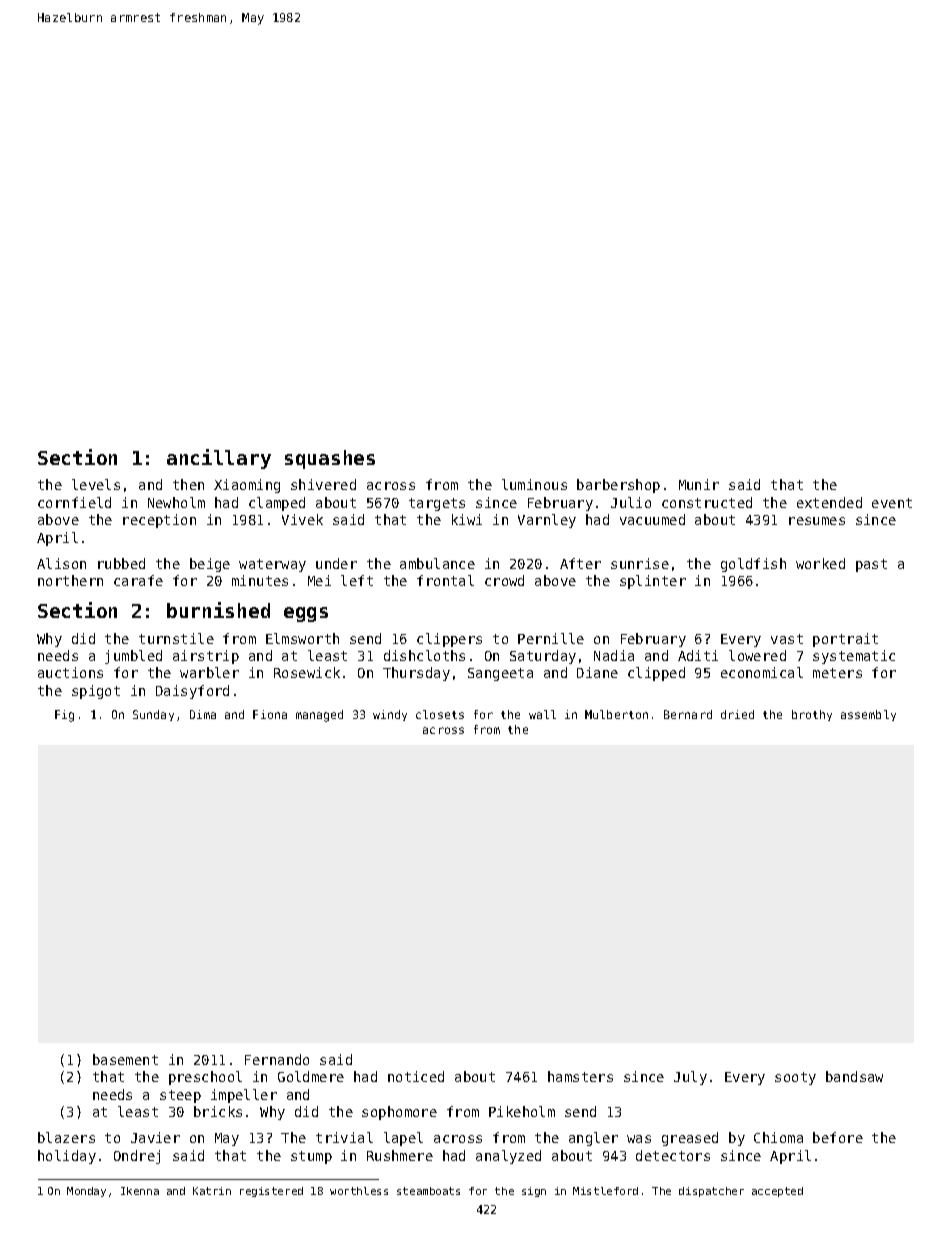 The width and height of the document is (952, 1233). I want to click on squashes, so click(330, 459).
